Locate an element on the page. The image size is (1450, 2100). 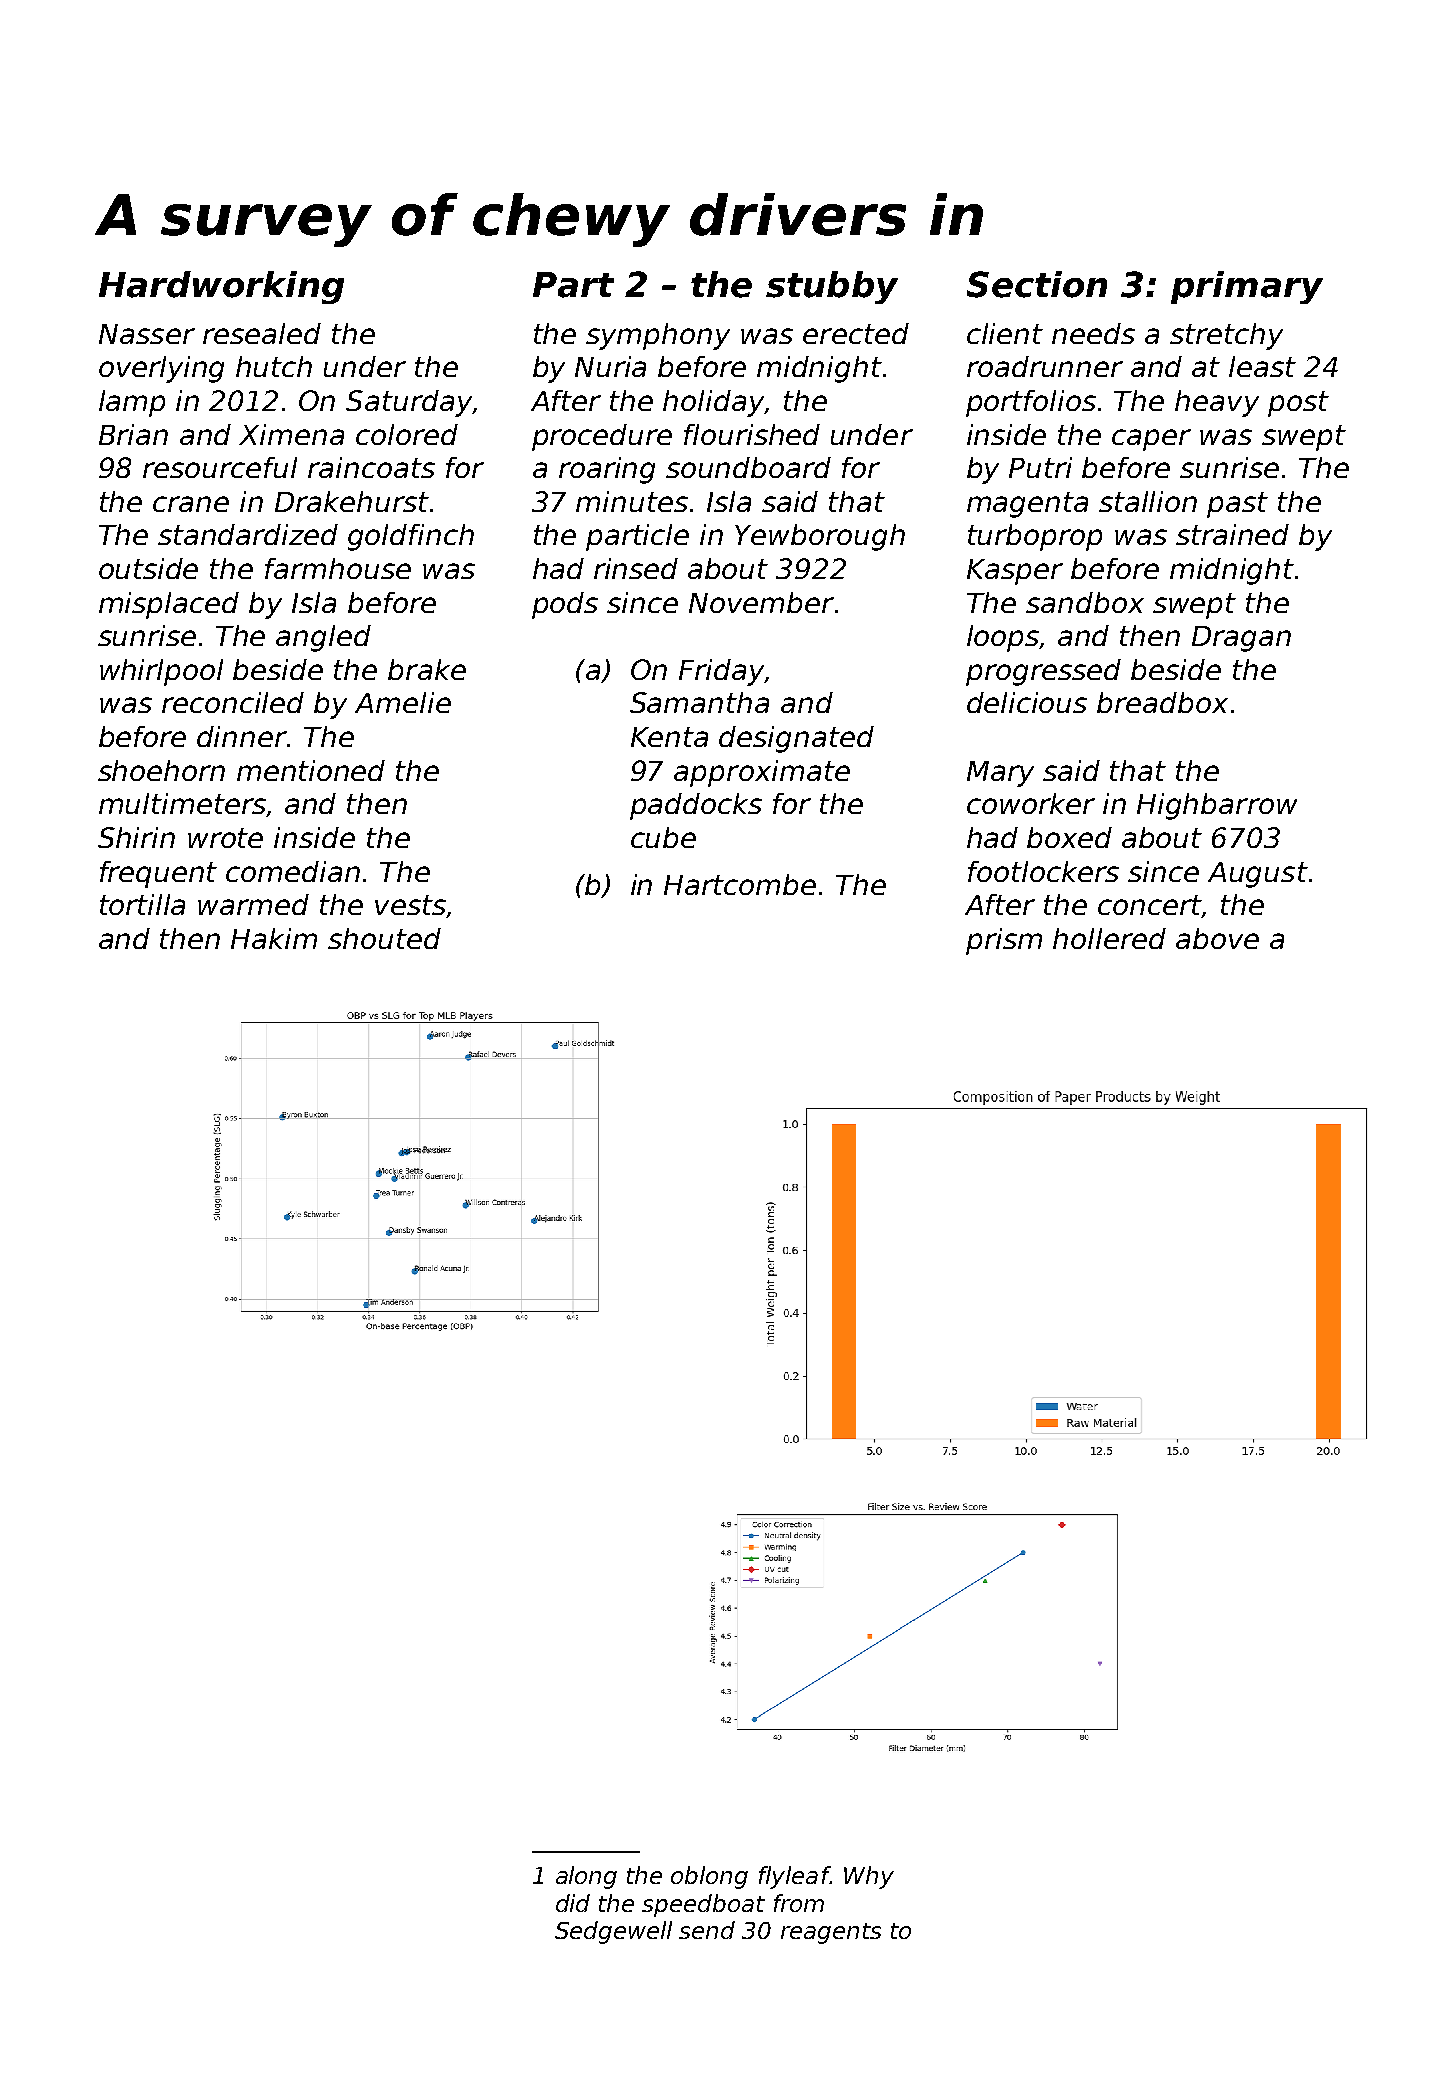
cube is located at coordinates (663, 837).
